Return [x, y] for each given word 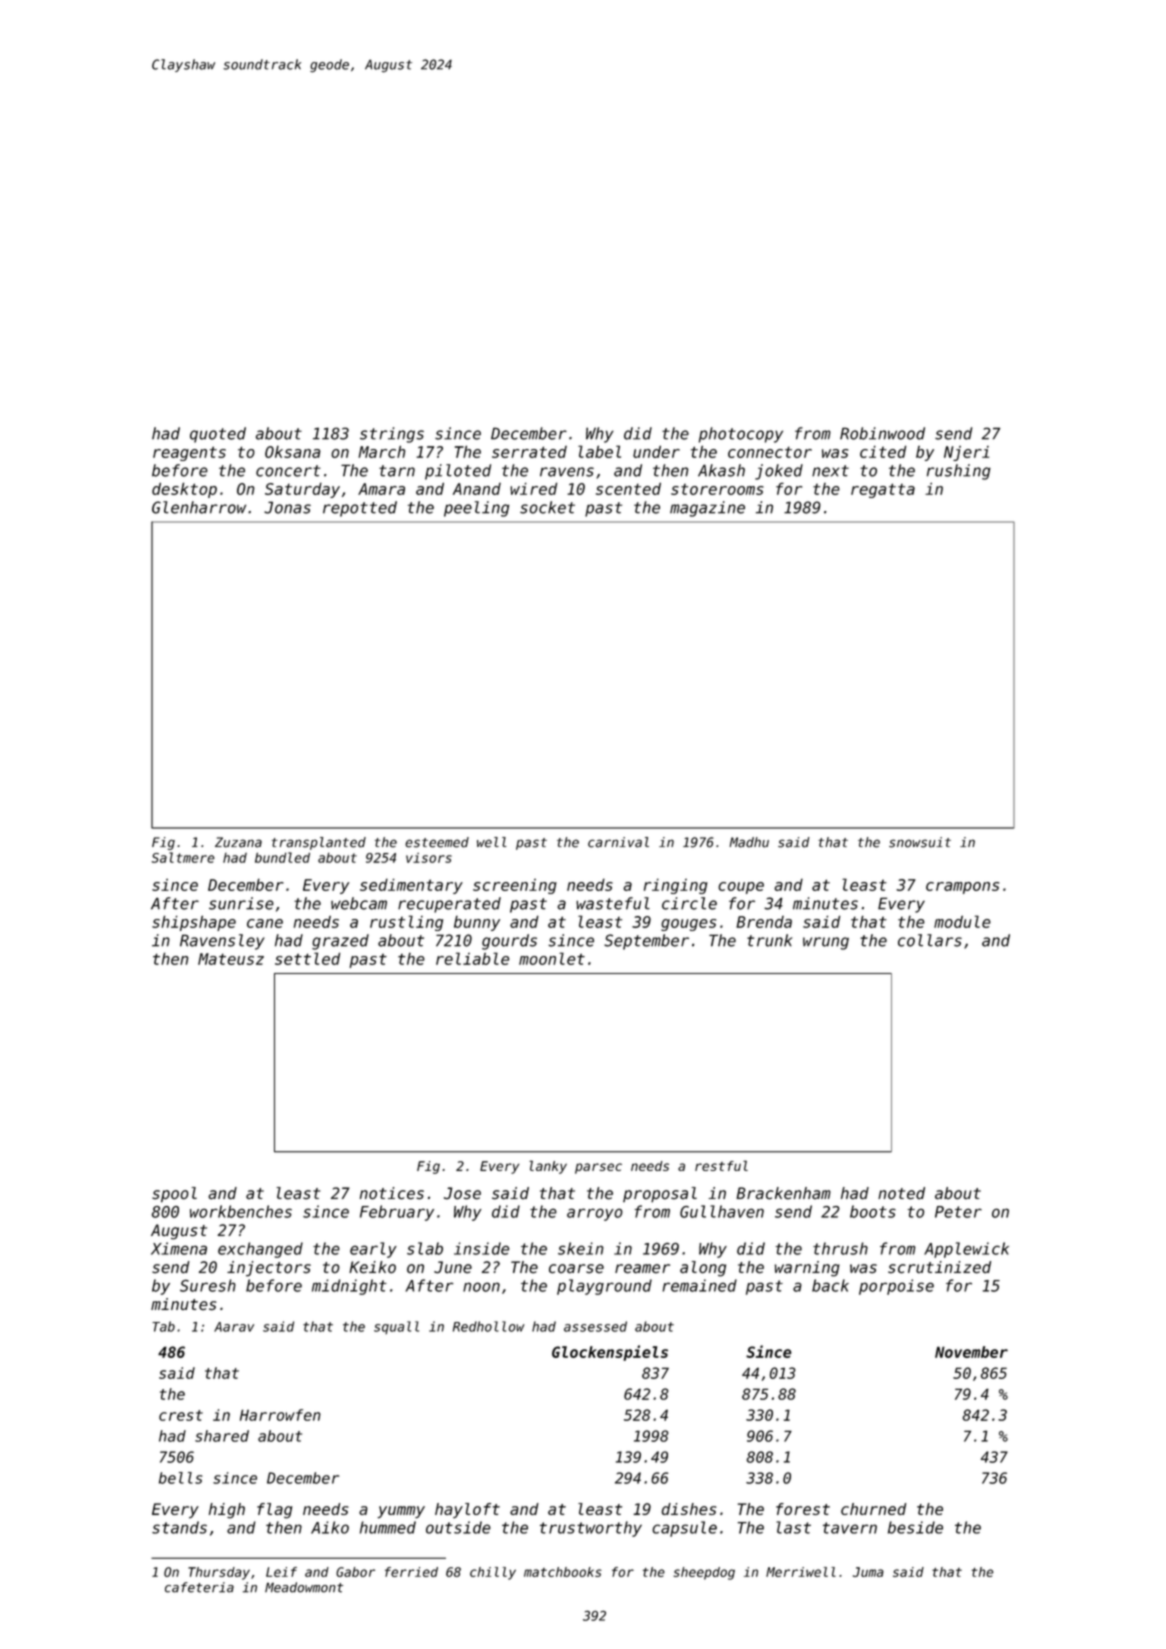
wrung [826, 943]
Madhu [749, 842]
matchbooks [563, 1572]
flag [274, 1511]
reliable [472, 958]
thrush [840, 1248]
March [381, 452]
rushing [959, 472]
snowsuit [920, 842]
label [599, 451]
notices [392, 1193]
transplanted [319, 843]
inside [481, 1248]
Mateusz [231, 959]
